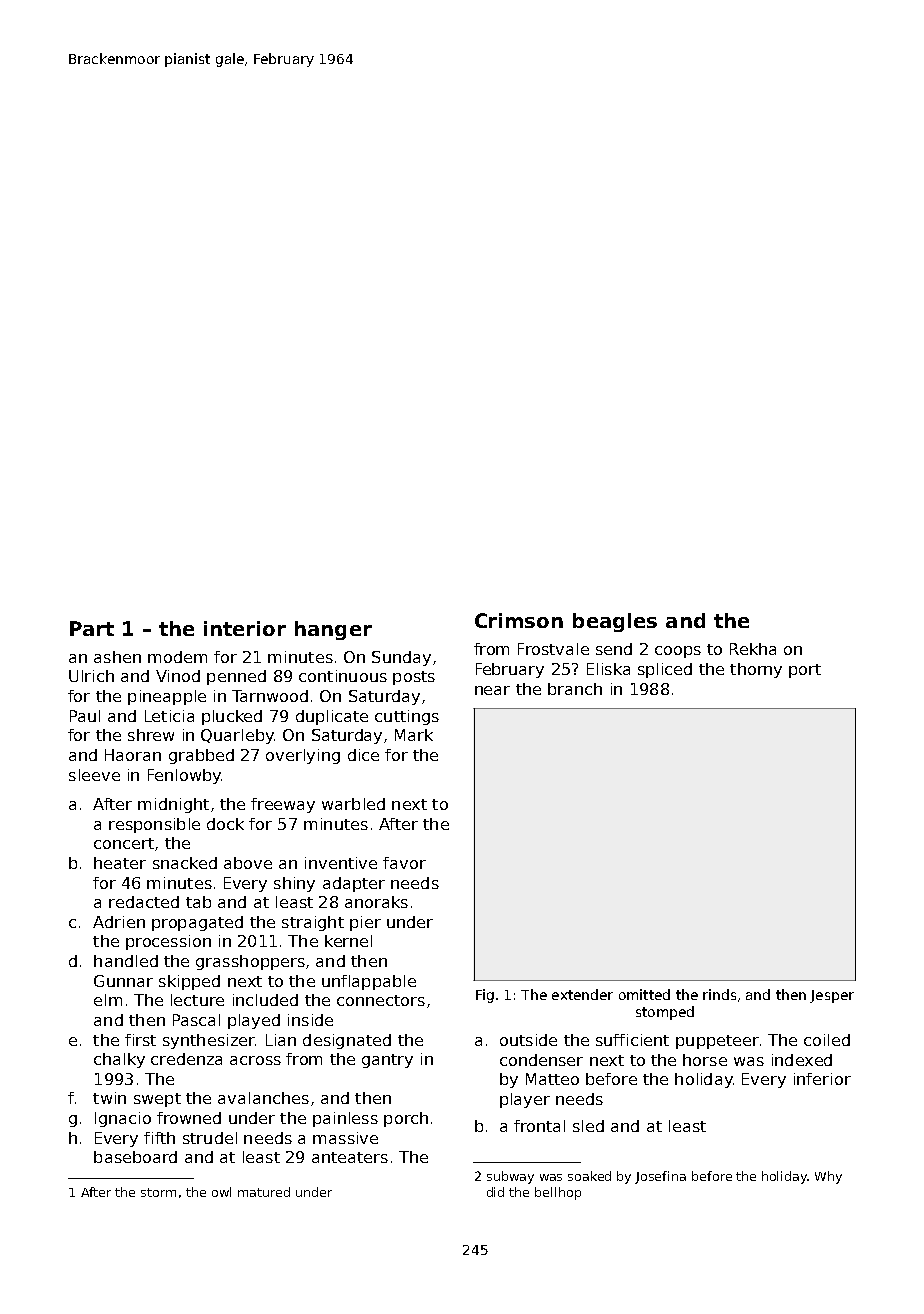 The width and height of the screenshot is (924, 1314). What do you see at coordinates (108, 1000) in the screenshot?
I see `elm` at bounding box center [108, 1000].
